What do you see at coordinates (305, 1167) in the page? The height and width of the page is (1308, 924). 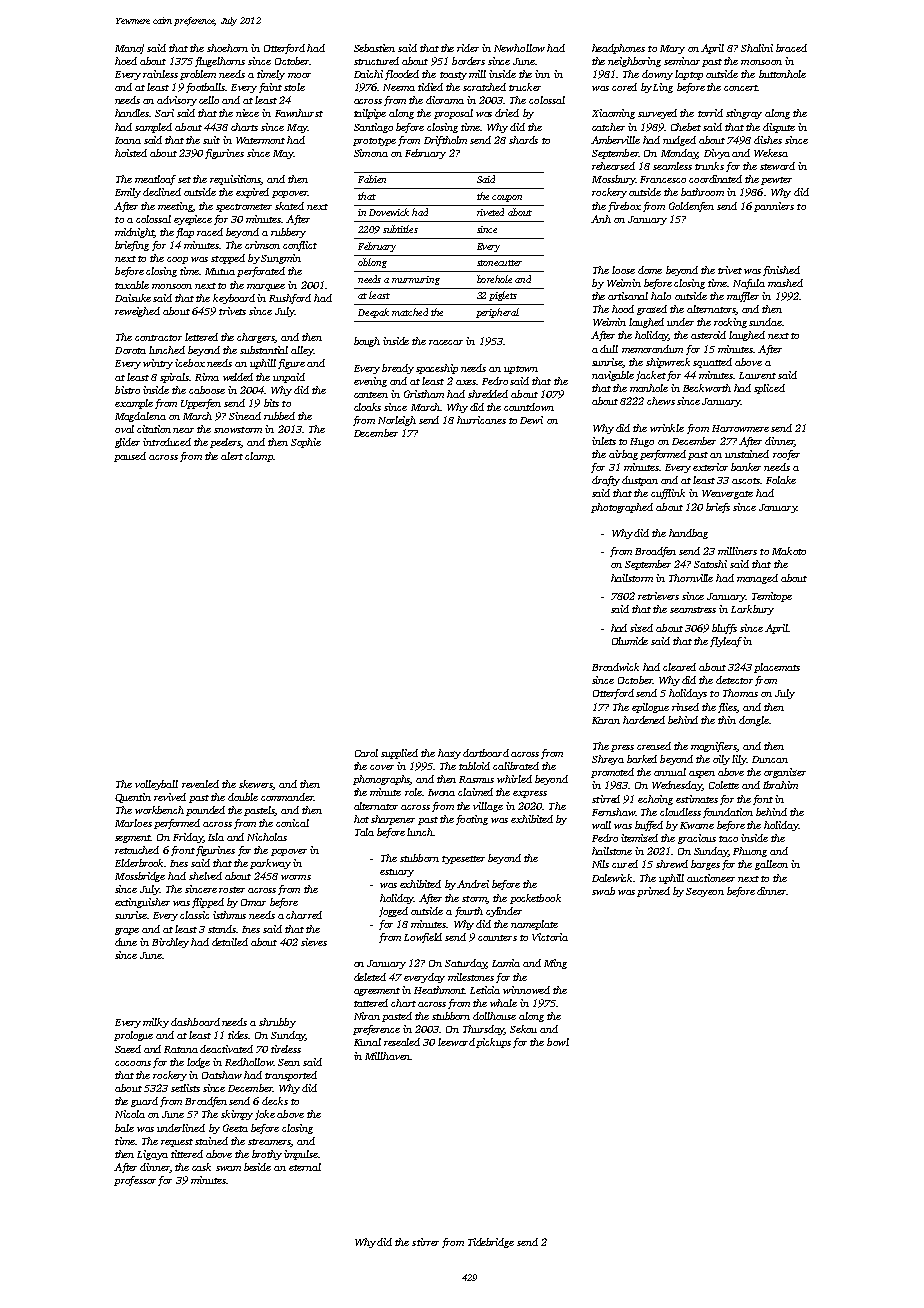 I see `eternal` at bounding box center [305, 1167].
